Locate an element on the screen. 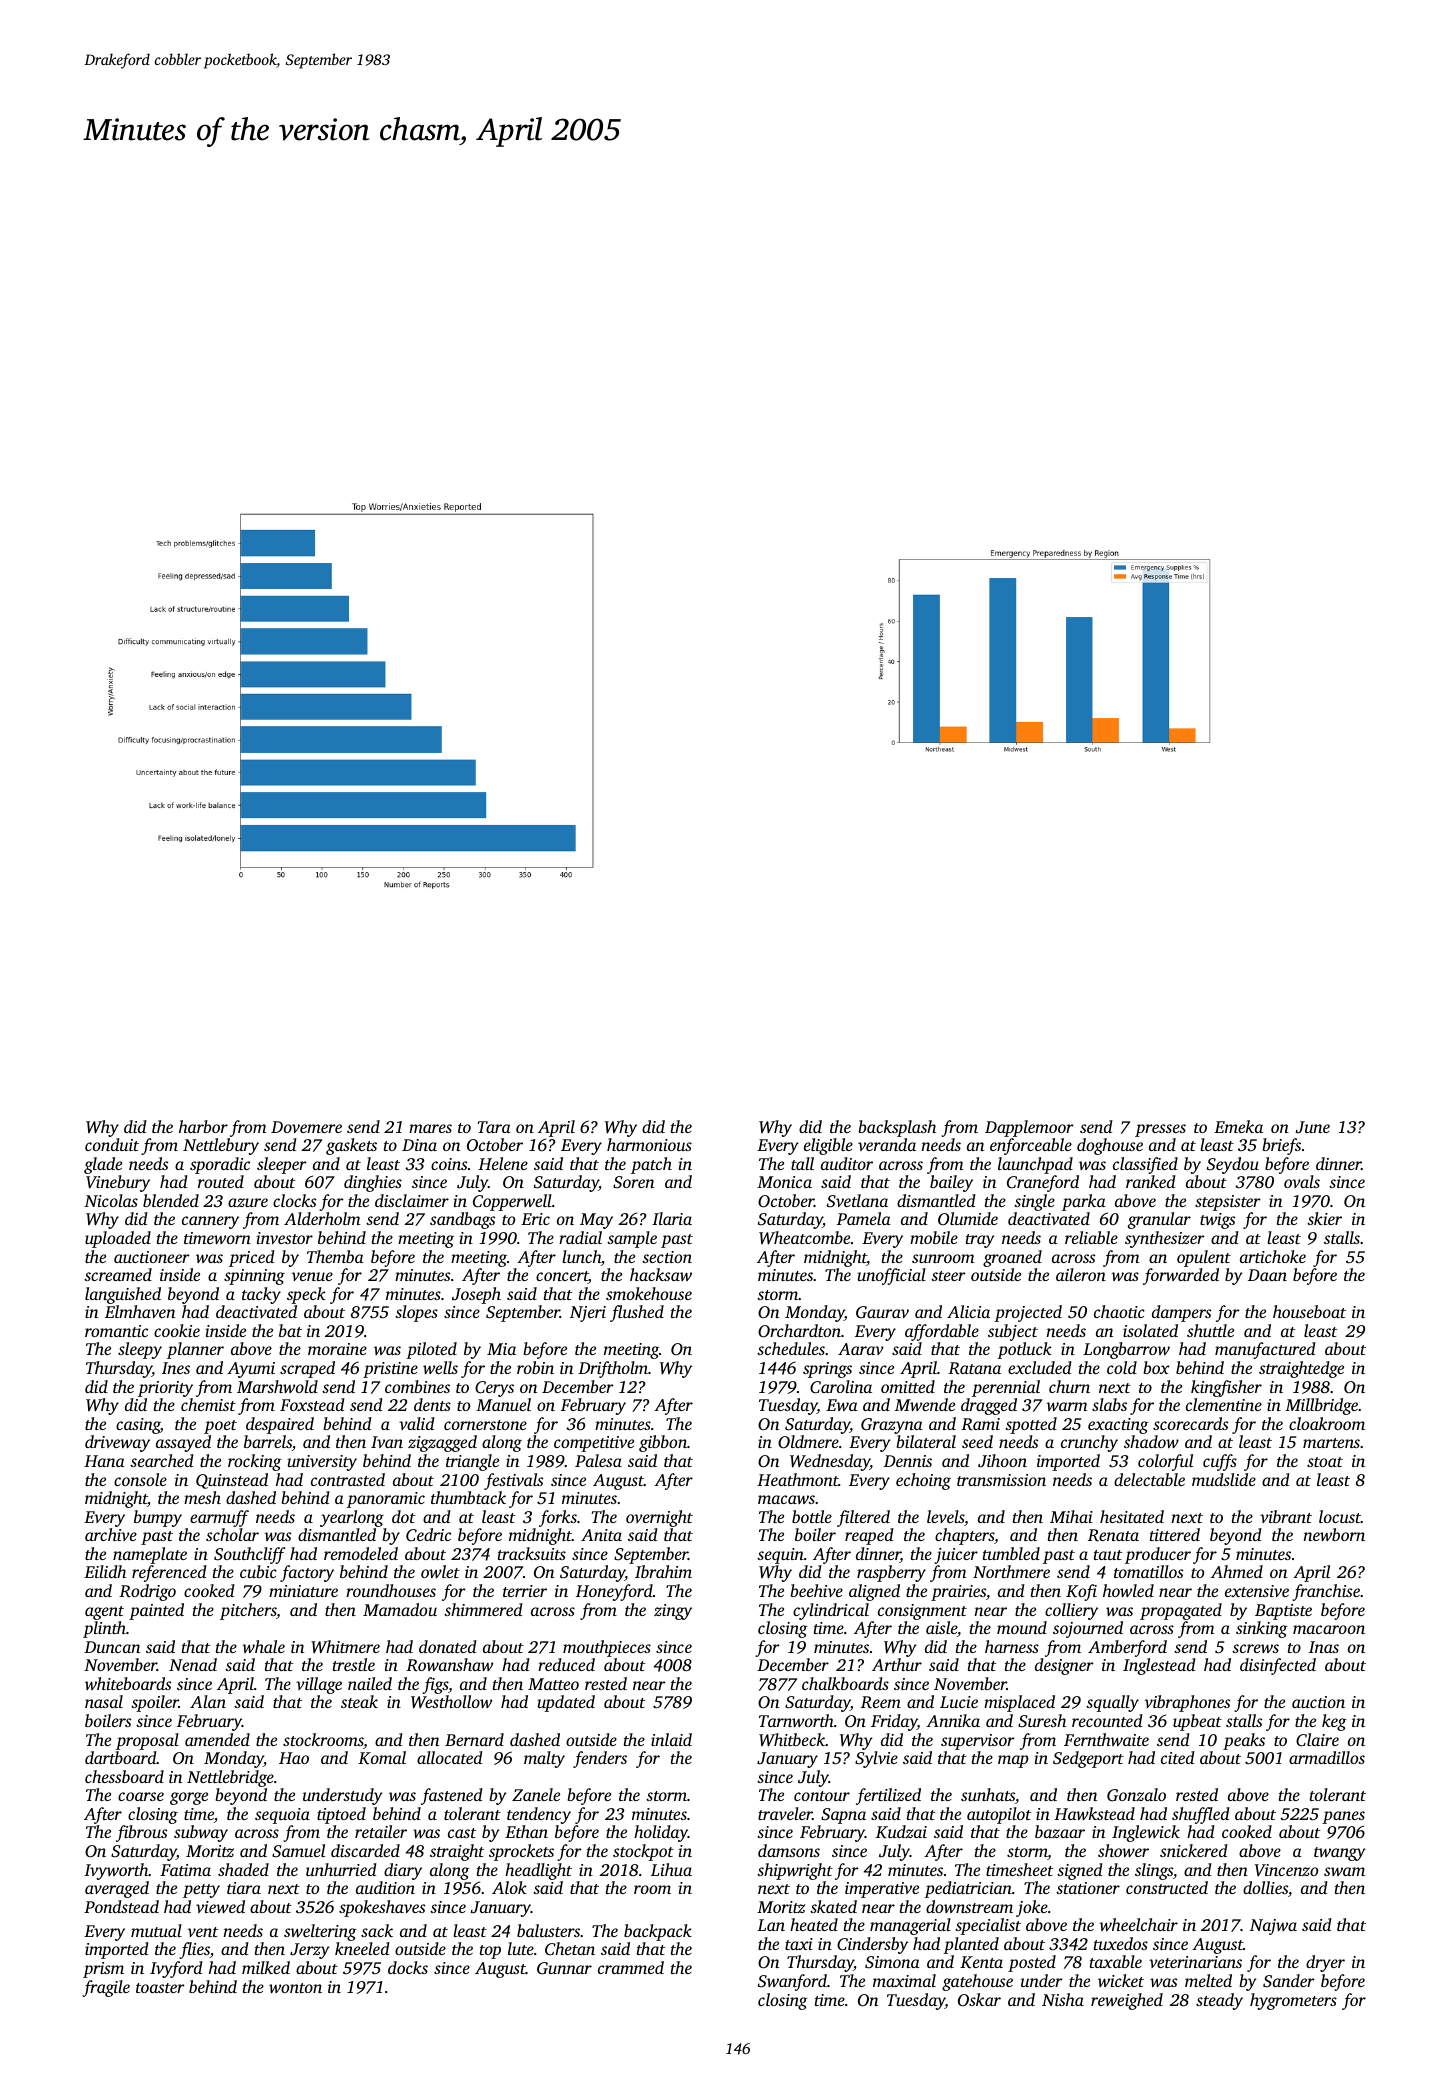 The height and width of the screenshot is (2100, 1450). Honeyford is located at coordinates (614, 1592).
